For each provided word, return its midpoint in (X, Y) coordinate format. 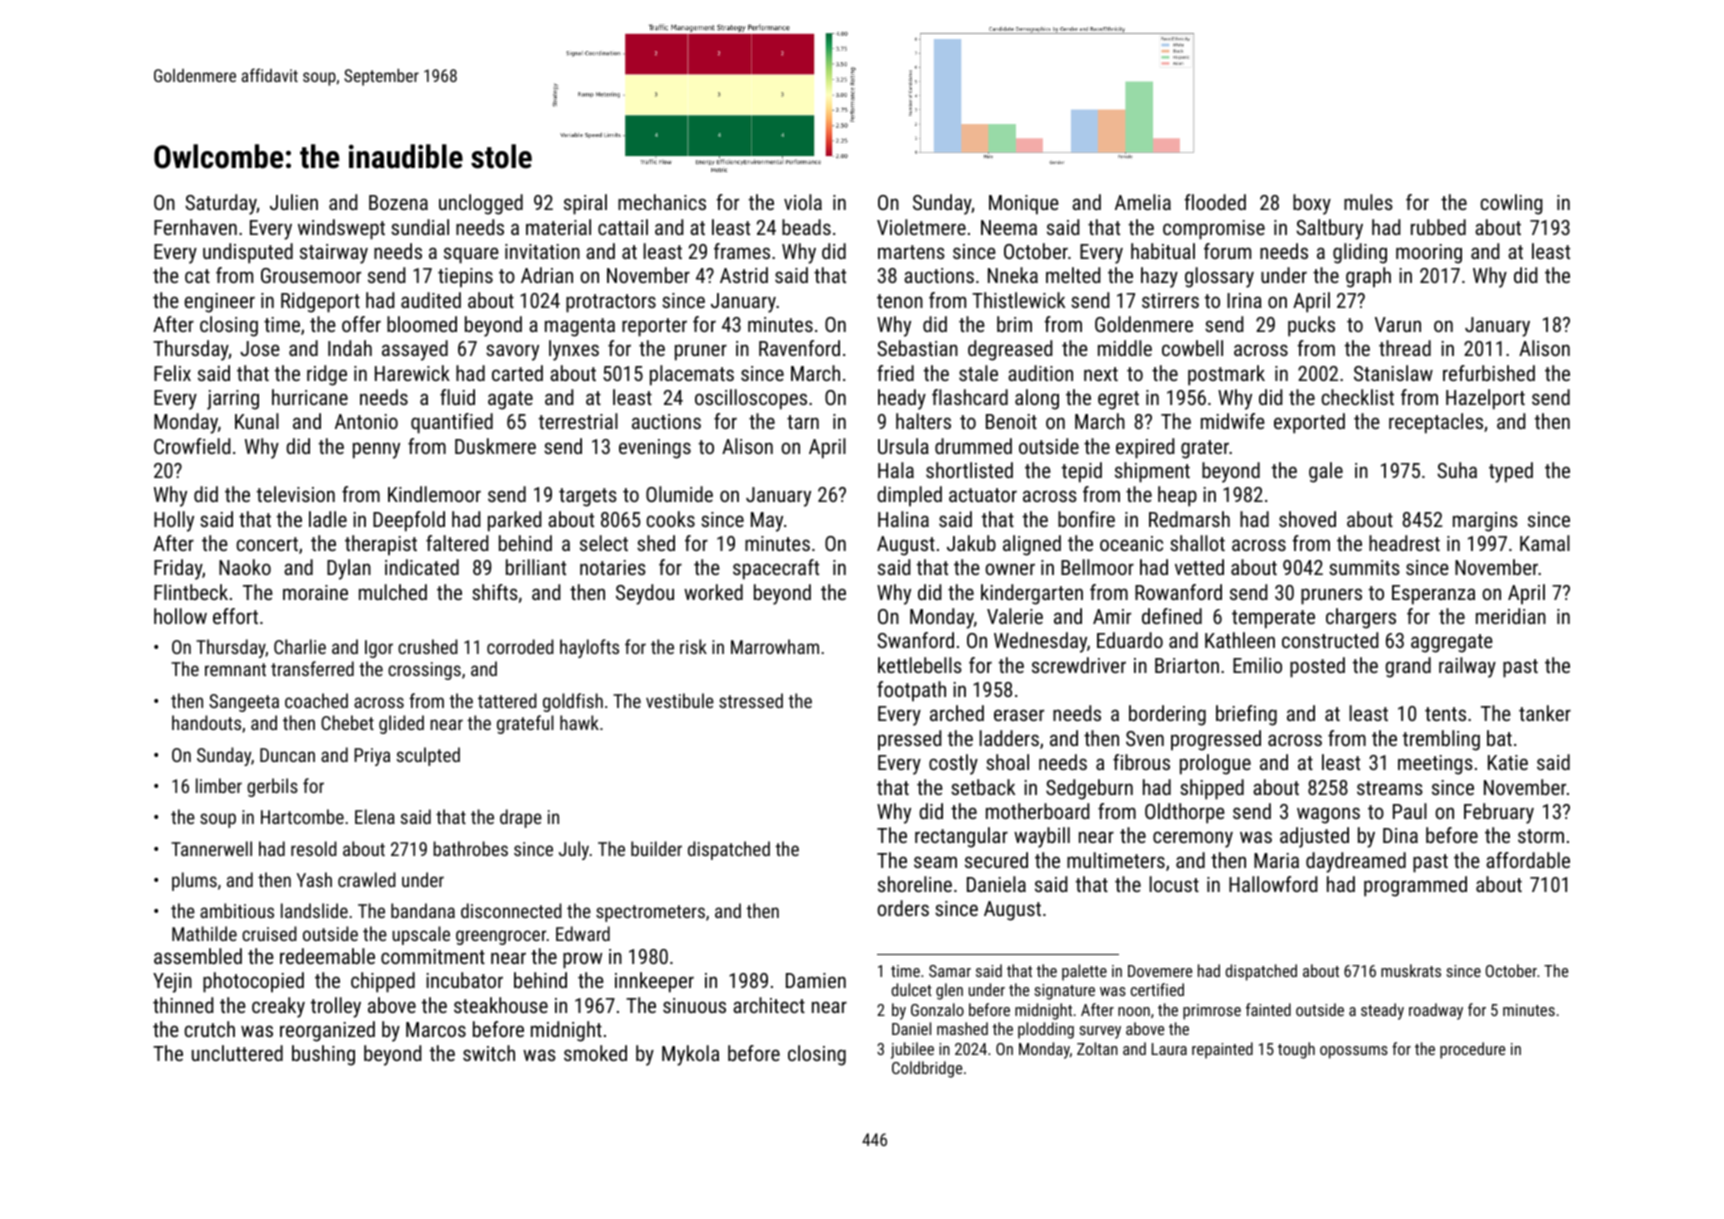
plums (194, 881)
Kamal (1545, 543)
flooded (1215, 202)
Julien (294, 202)
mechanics (662, 202)
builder (656, 848)
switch (489, 1053)
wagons (1328, 815)
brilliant (536, 567)
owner (1010, 569)
